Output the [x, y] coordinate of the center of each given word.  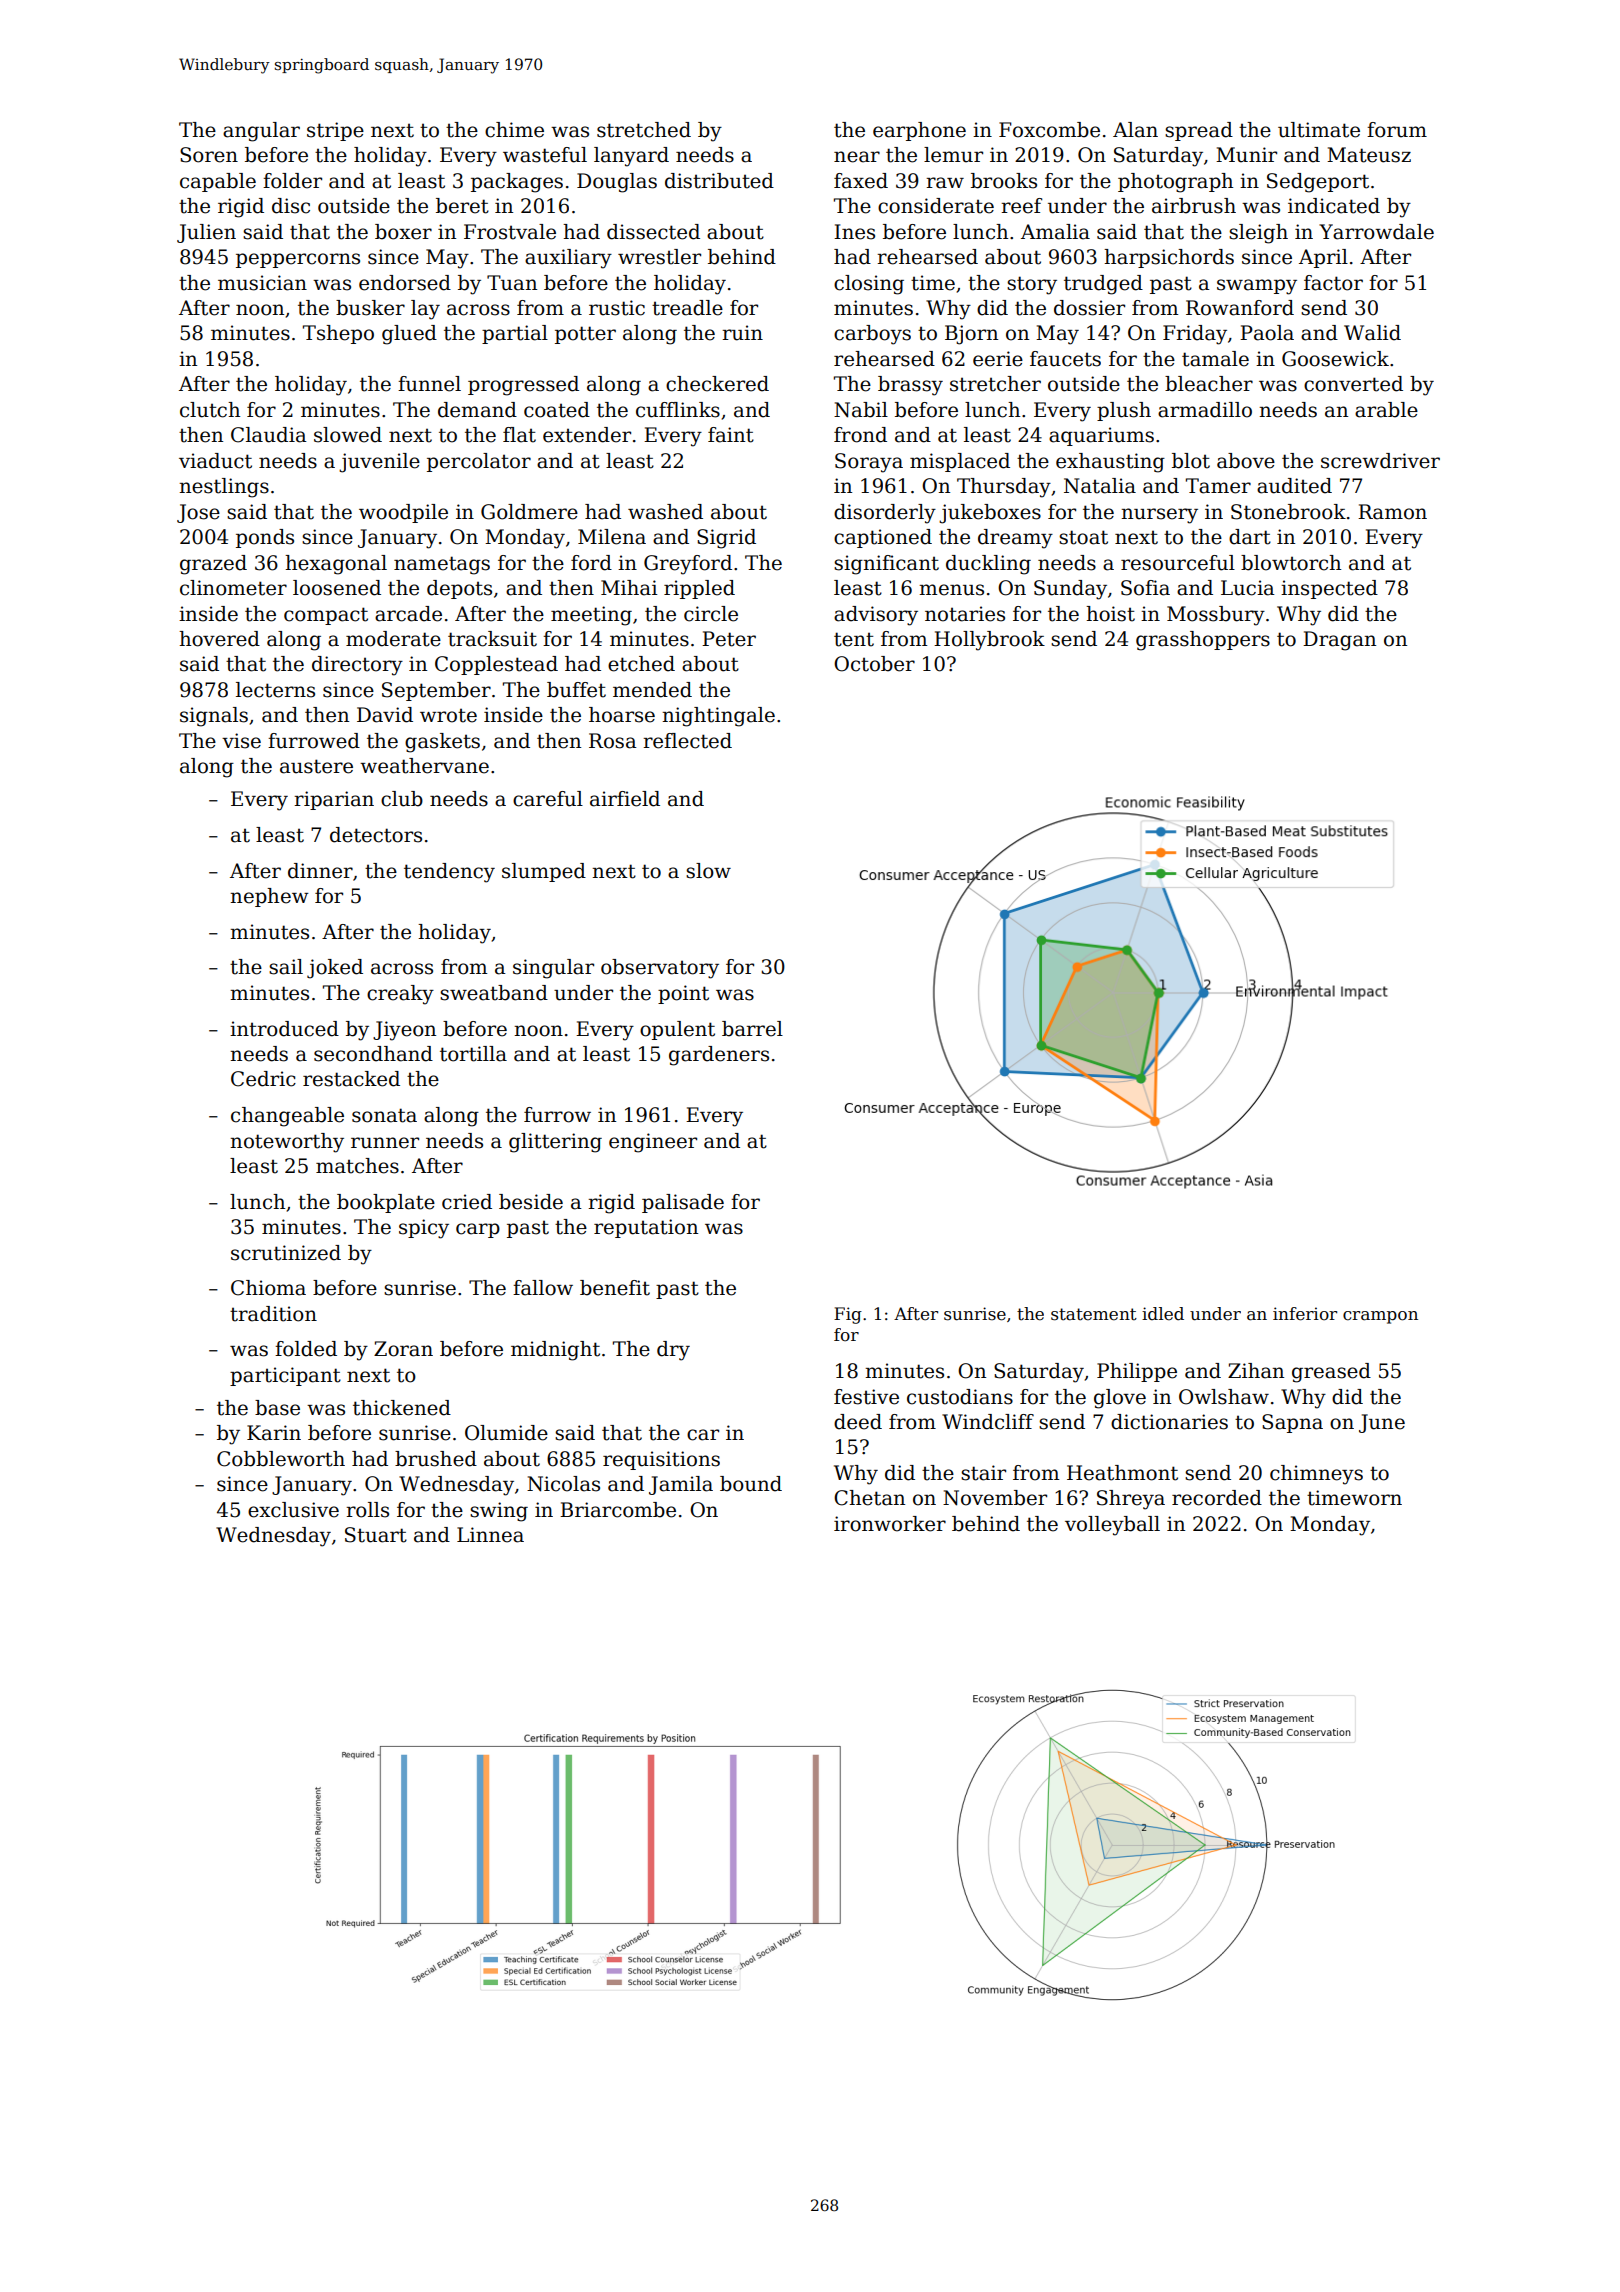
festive [866, 1397]
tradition [273, 1314]
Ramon [1392, 512]
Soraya [869, 463]
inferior [1305, 1314]
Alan [1135, 130]
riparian [334, 800]
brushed [436, 1459]
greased [1331, 1373]
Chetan [869, 1498]
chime [514, 130]
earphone [919, 131]
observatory [660, 969]
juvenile [379, 463]
